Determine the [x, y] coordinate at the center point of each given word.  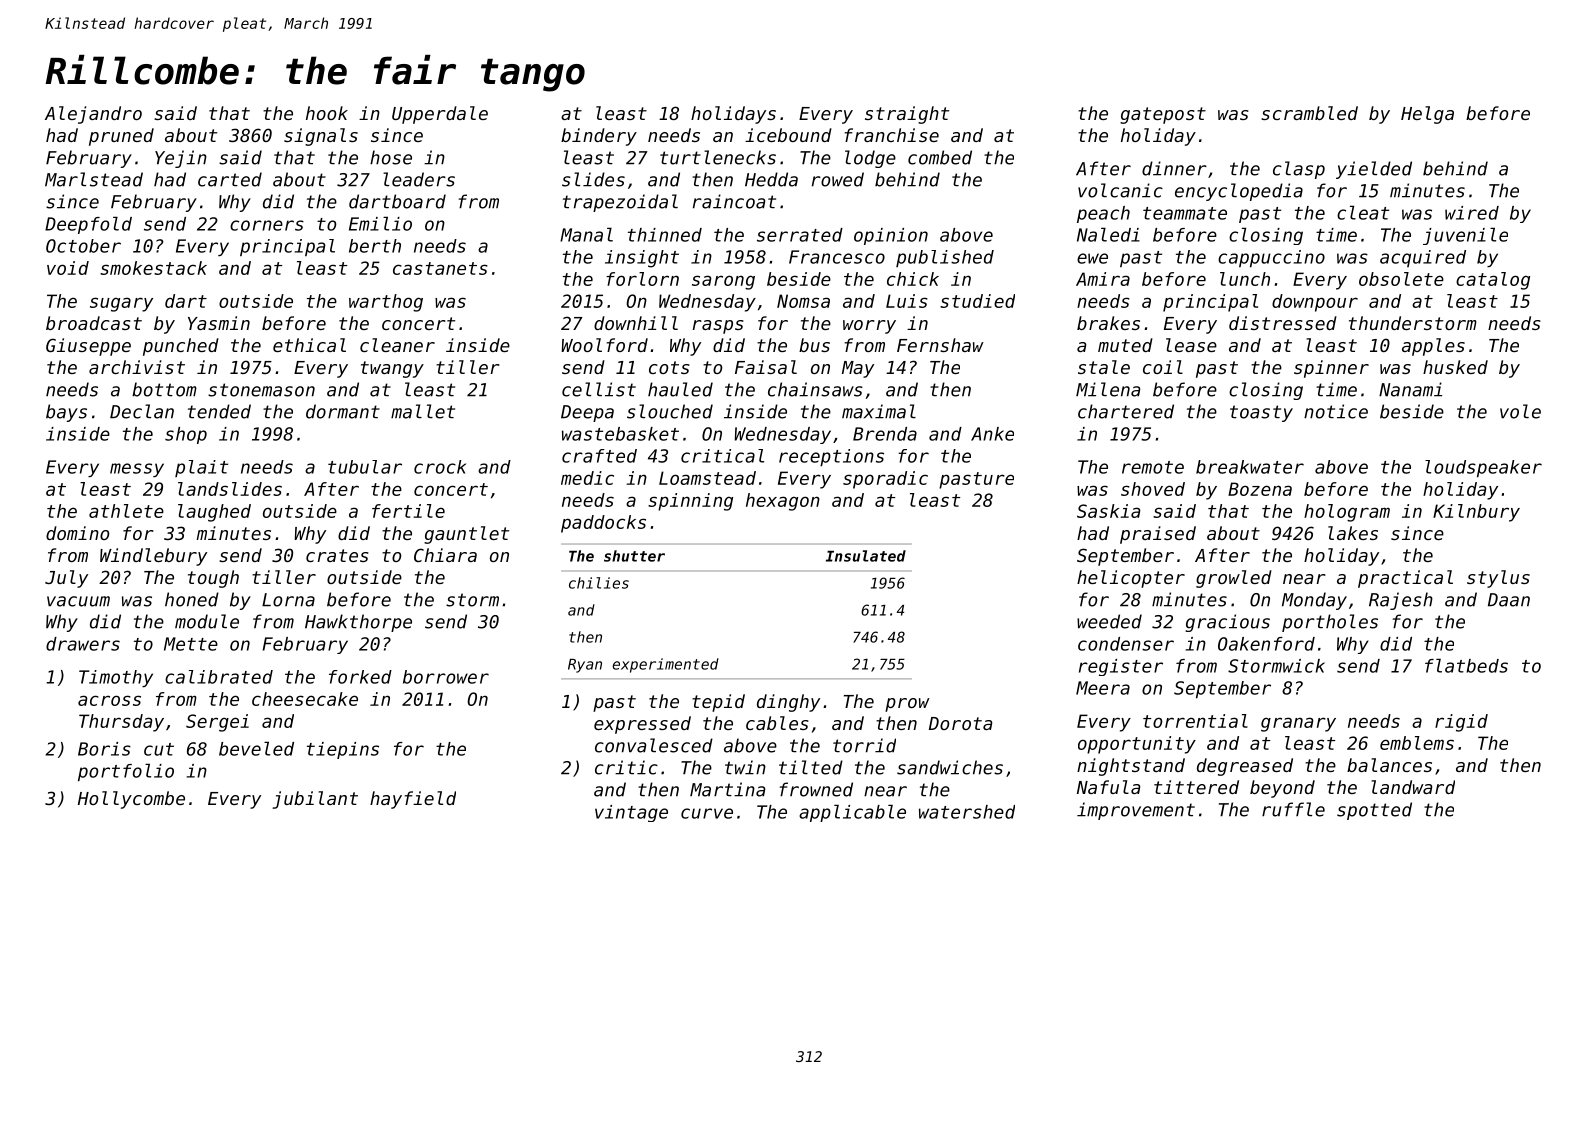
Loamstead [707, 478]
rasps [718, 327]
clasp [1299, 170]
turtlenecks [718, 157]
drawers [83, 644]
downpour [1315, 303]
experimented [665, 665]
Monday [1314, 601]
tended [219, 411]
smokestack [153, 268]
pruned [121, 137]
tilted [811, 767]
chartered [1126, 411]
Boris [104, 749]
